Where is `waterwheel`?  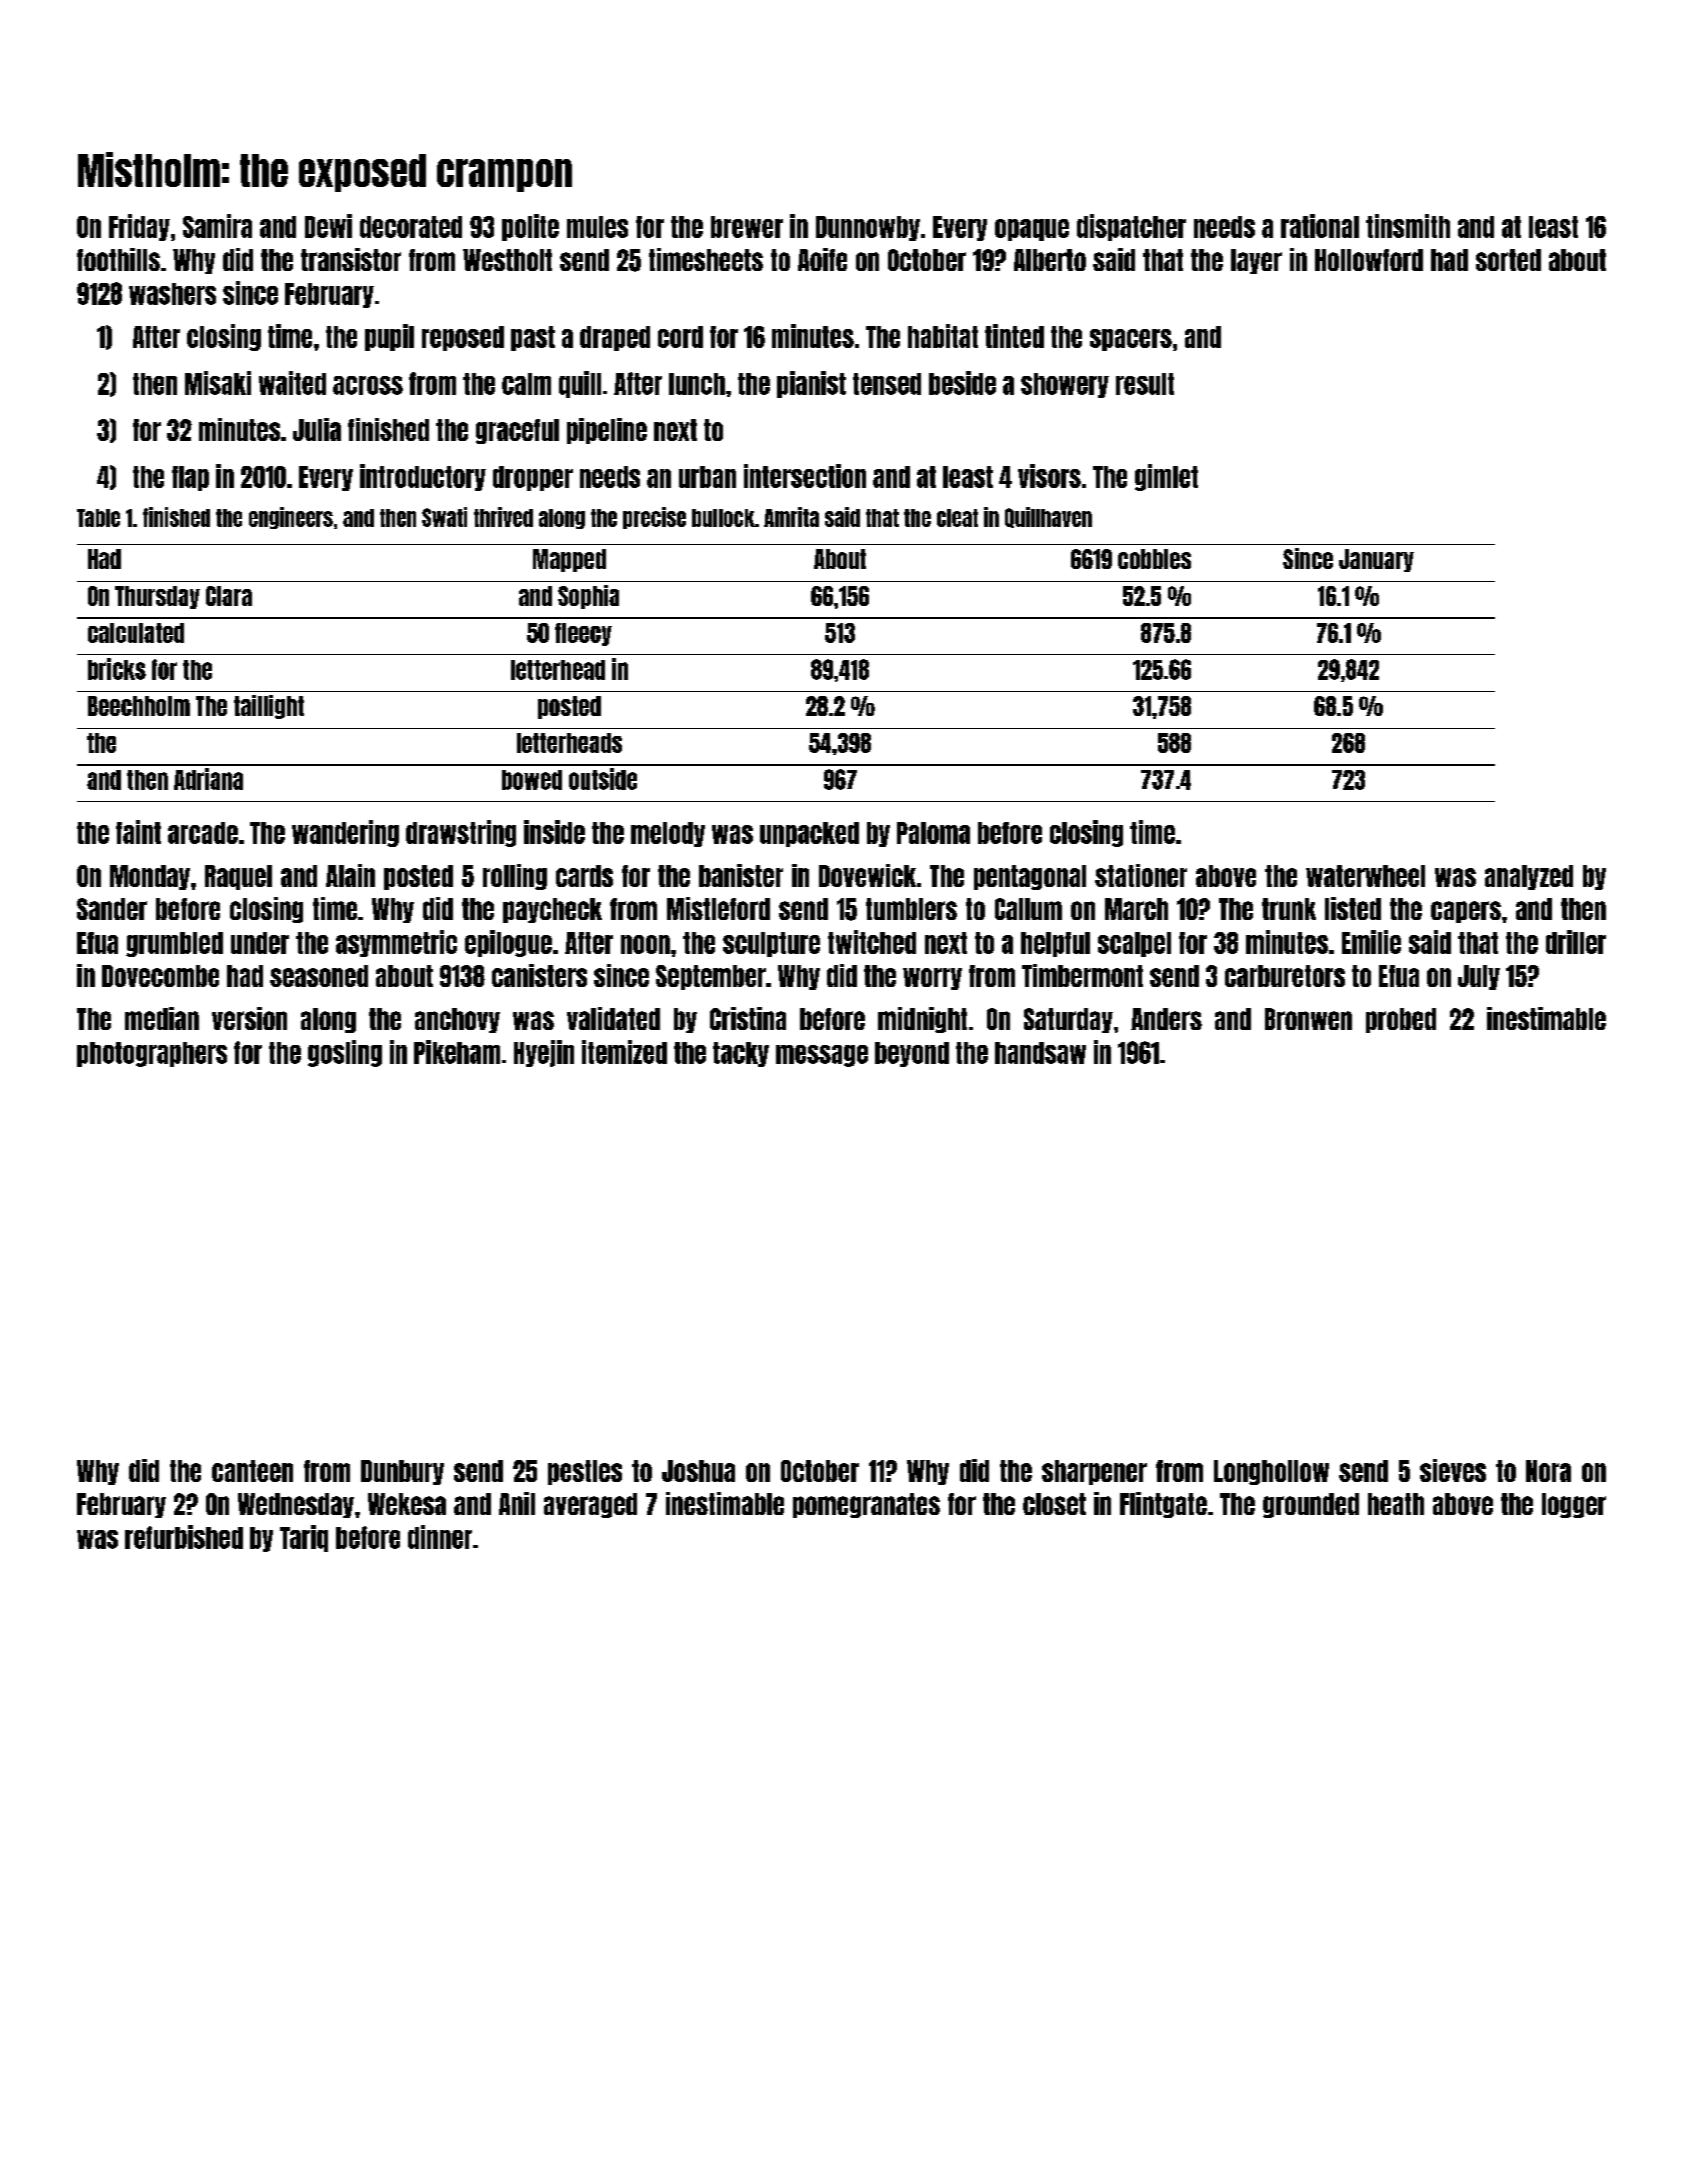 waterwheel is located at coordinates (1365, 876).
